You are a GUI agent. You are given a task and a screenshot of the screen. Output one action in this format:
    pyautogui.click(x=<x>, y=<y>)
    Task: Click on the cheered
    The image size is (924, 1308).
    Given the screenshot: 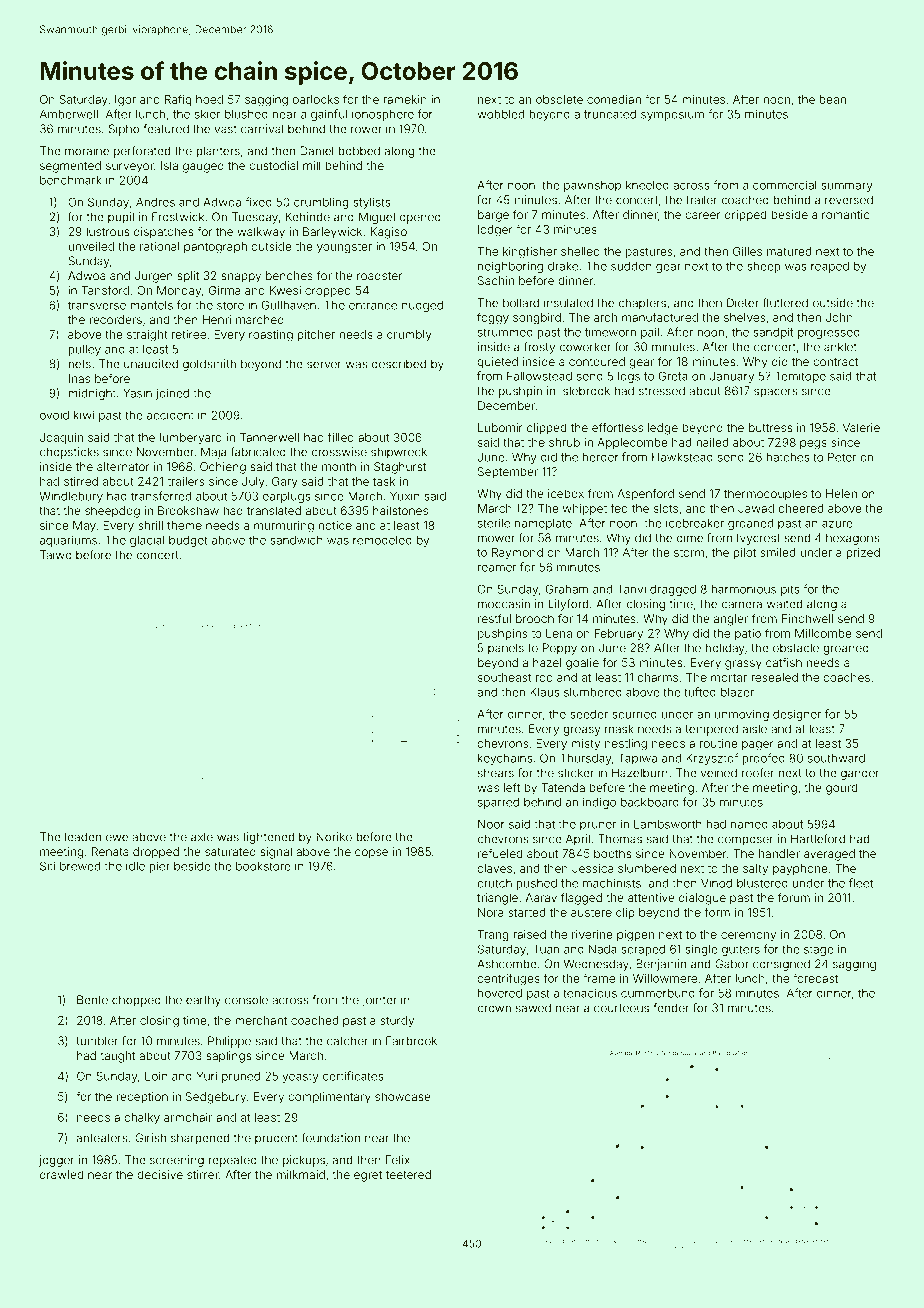 What is the action you would take?
    pyautogui.click(x=801, y=508)
